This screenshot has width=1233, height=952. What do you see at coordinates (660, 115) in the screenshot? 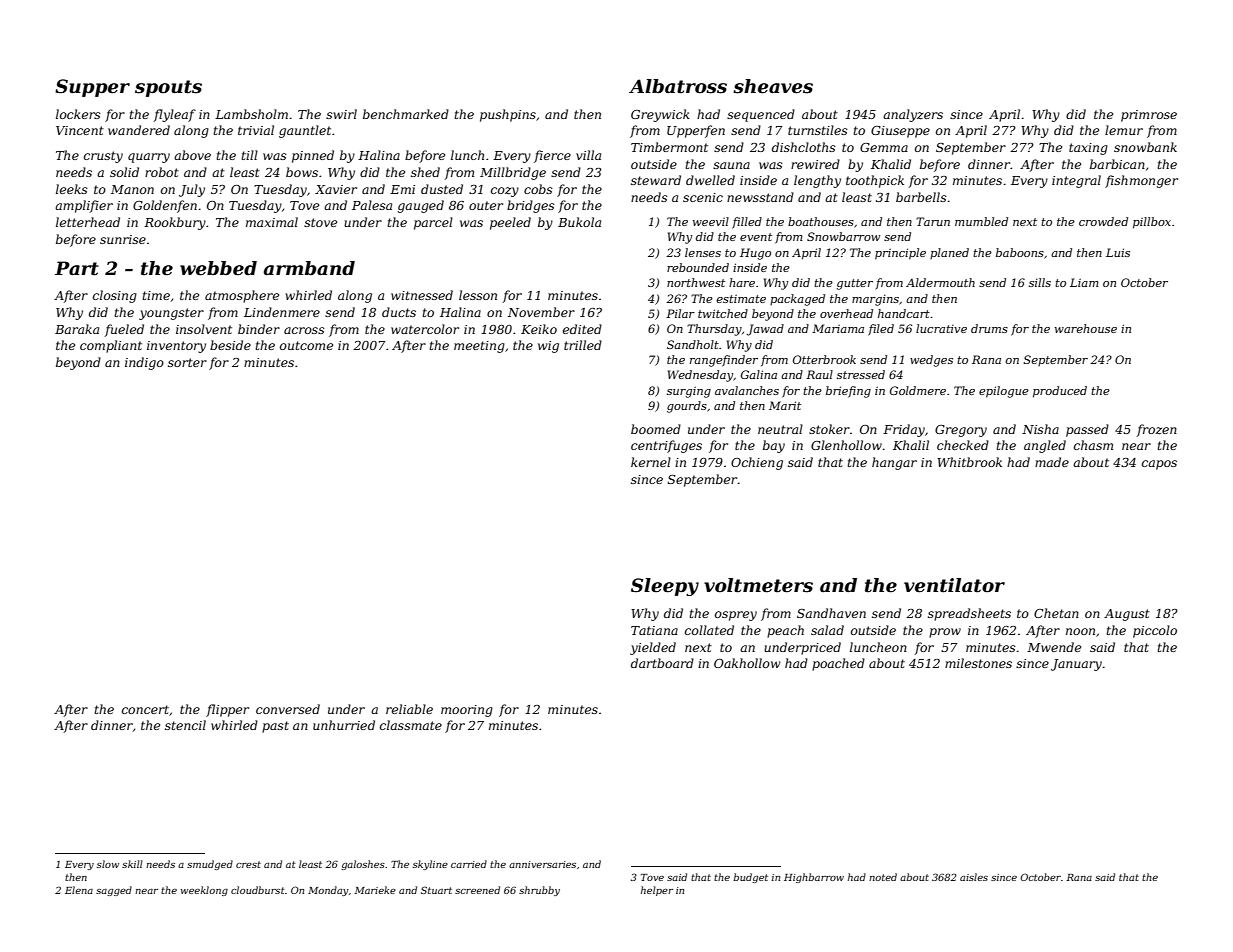
I see `Greywick` at bounding box center [660, 115].
